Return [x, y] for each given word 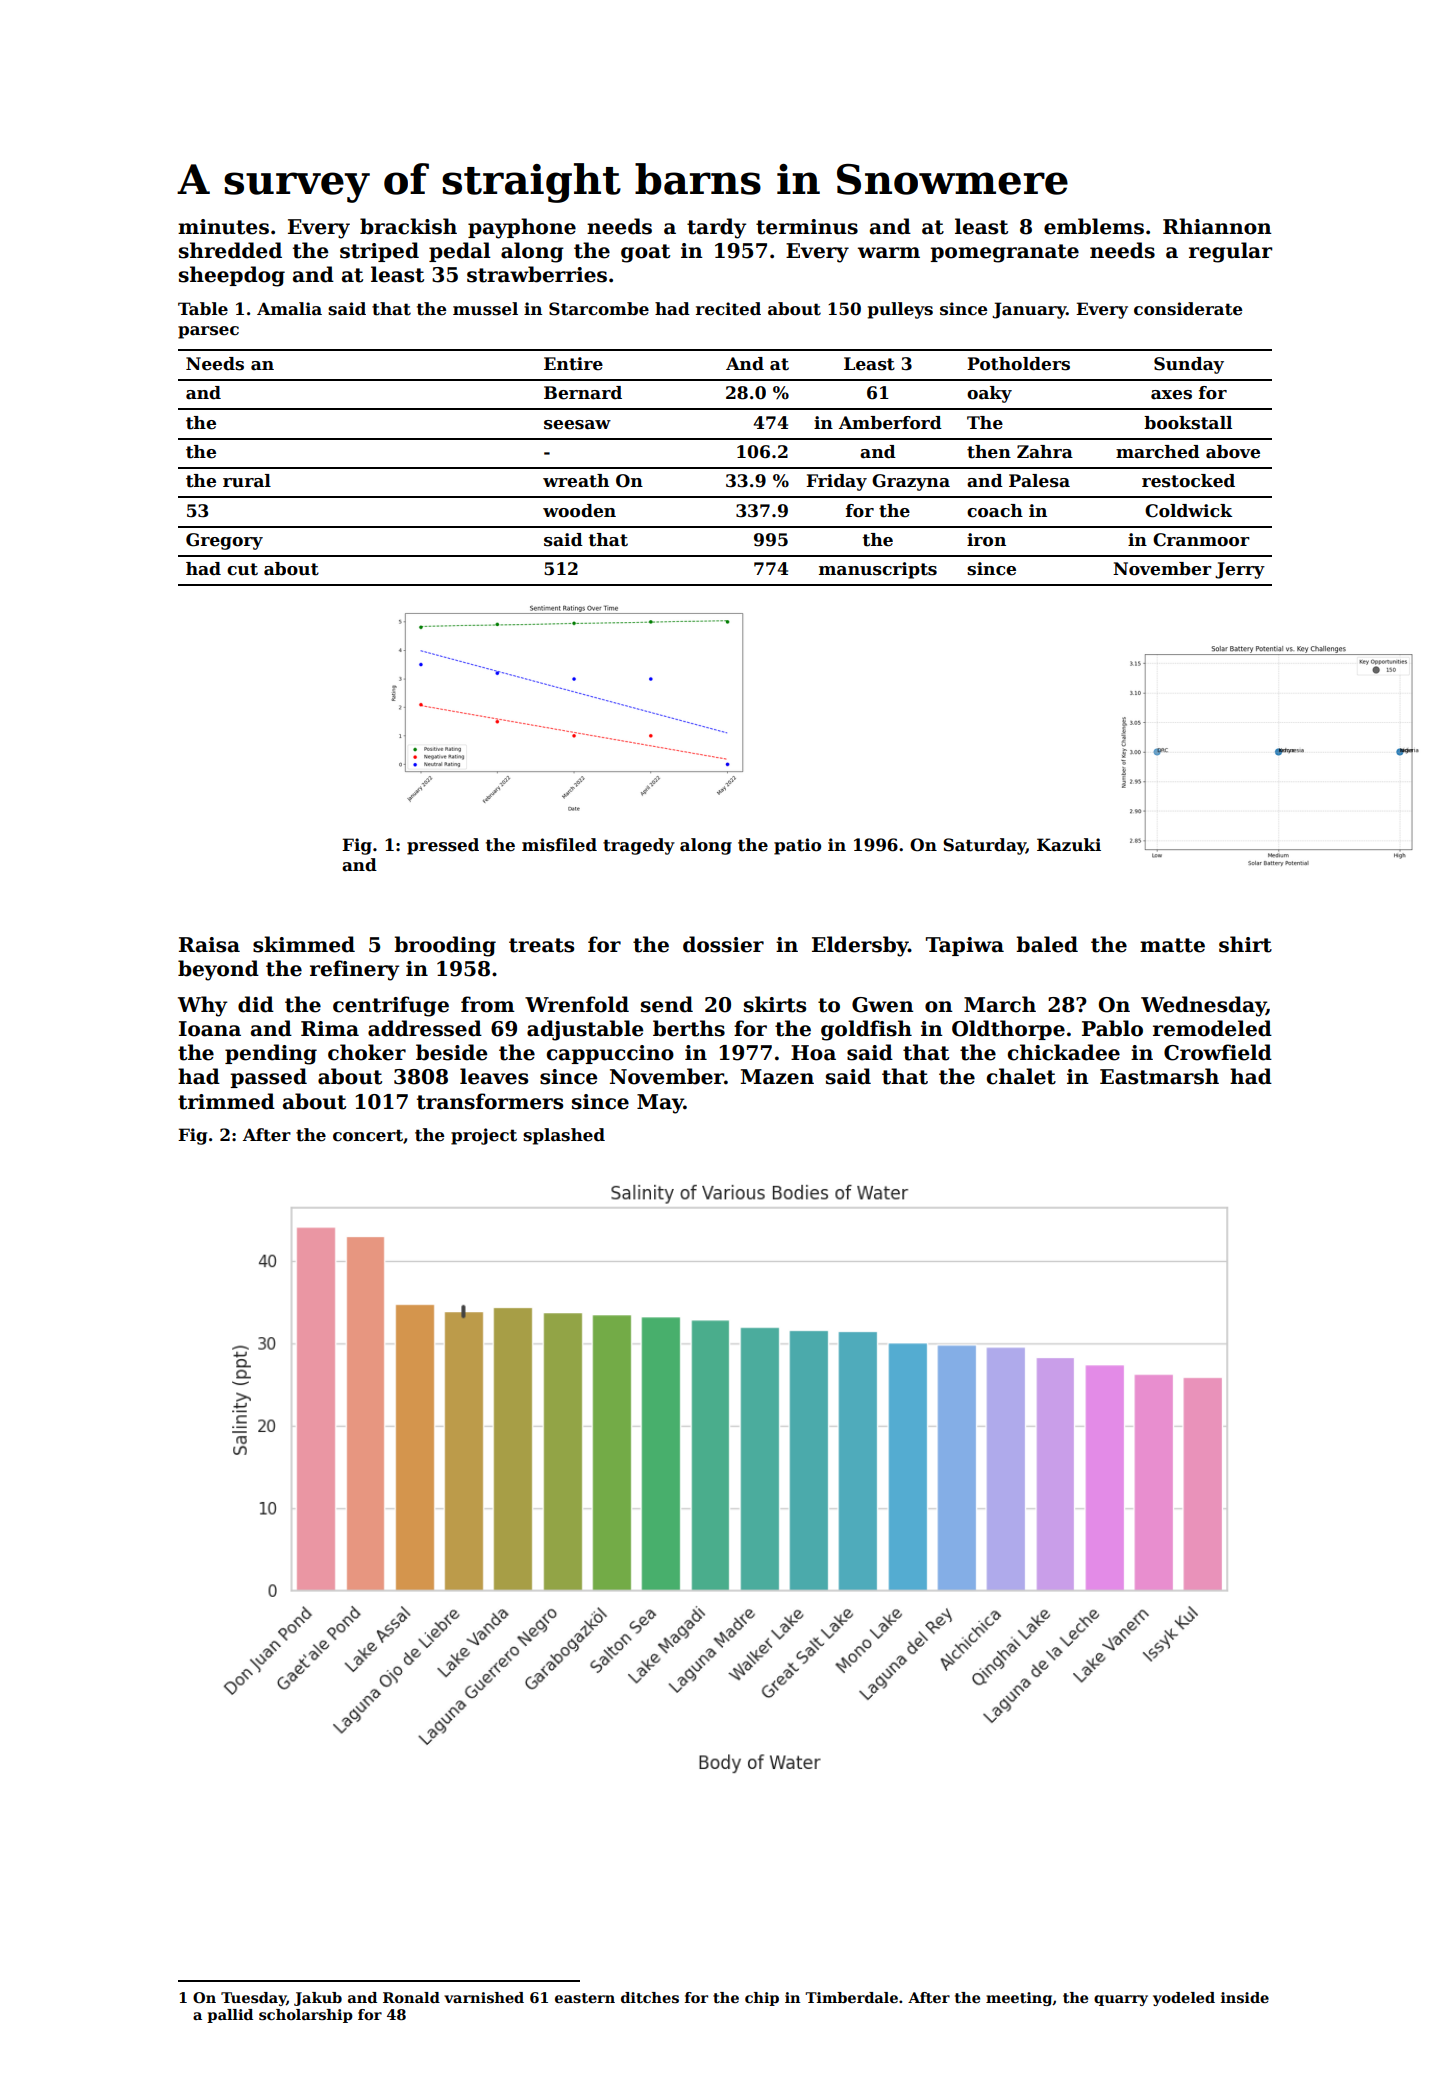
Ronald [411, 1997]
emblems [1094, 226]
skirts [775, 1004]
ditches [650, 1997]
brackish [408, 226]
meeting [1019, 1999]
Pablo [1112, 1028]
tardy [716, 228]
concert [368, 1135]
